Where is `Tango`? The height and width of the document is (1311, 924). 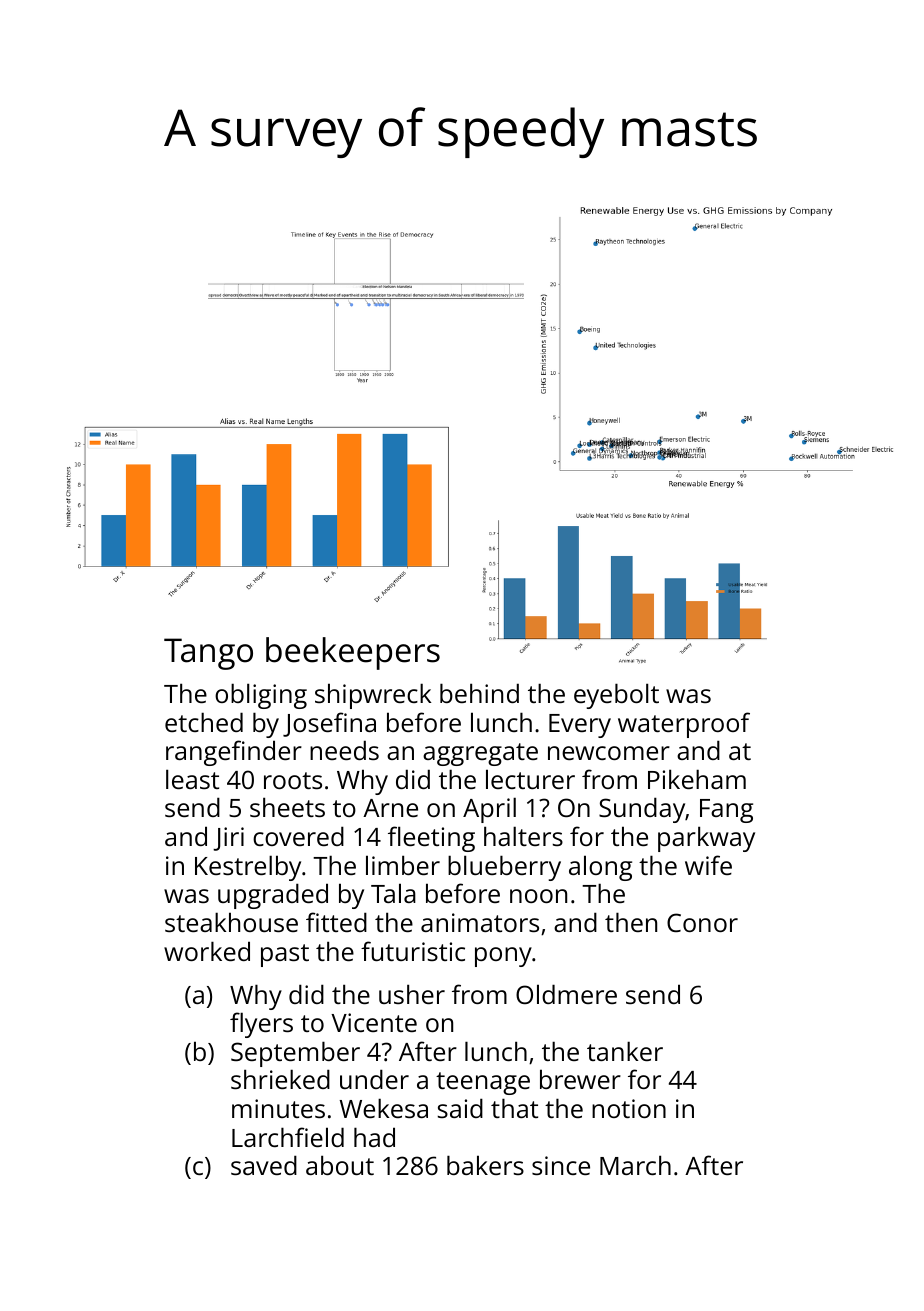 Tango is located at coordinates (208, 654).
